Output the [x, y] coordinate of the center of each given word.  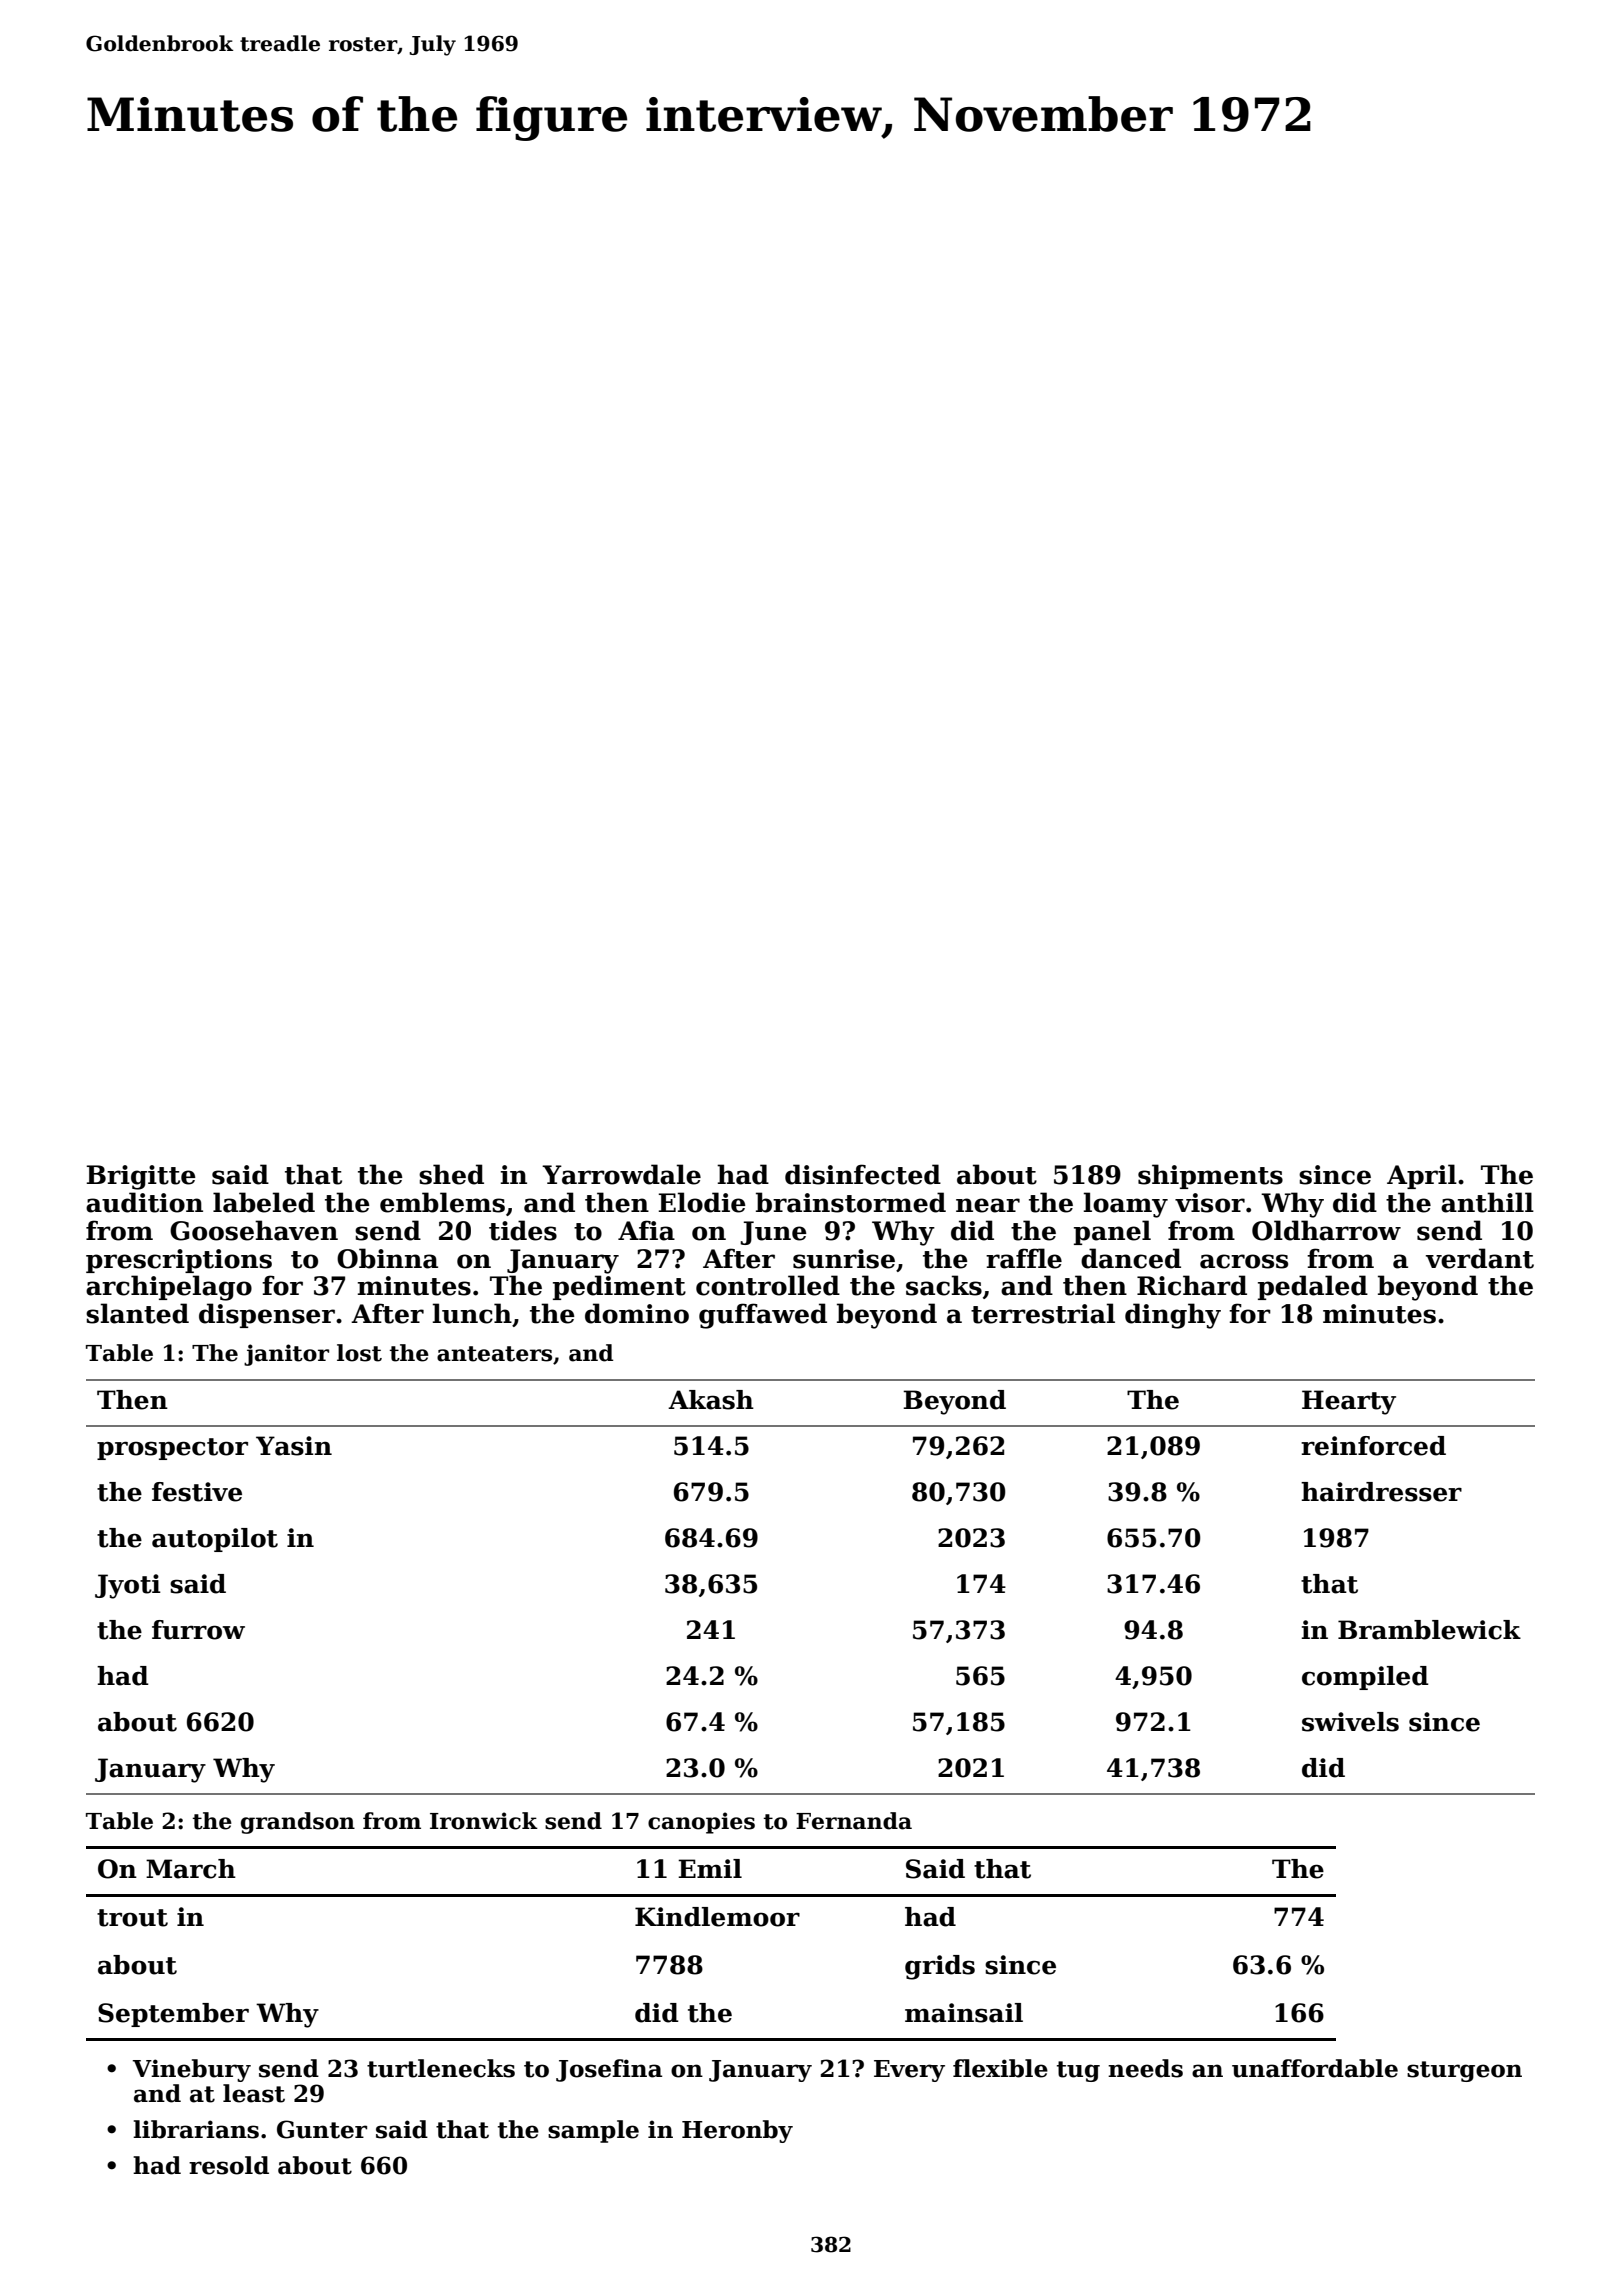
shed [451, 1174]
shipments [1210, 1176]
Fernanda [854, 1821]
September [173, 2015]
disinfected [863, 1174]
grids [940, 1967]
